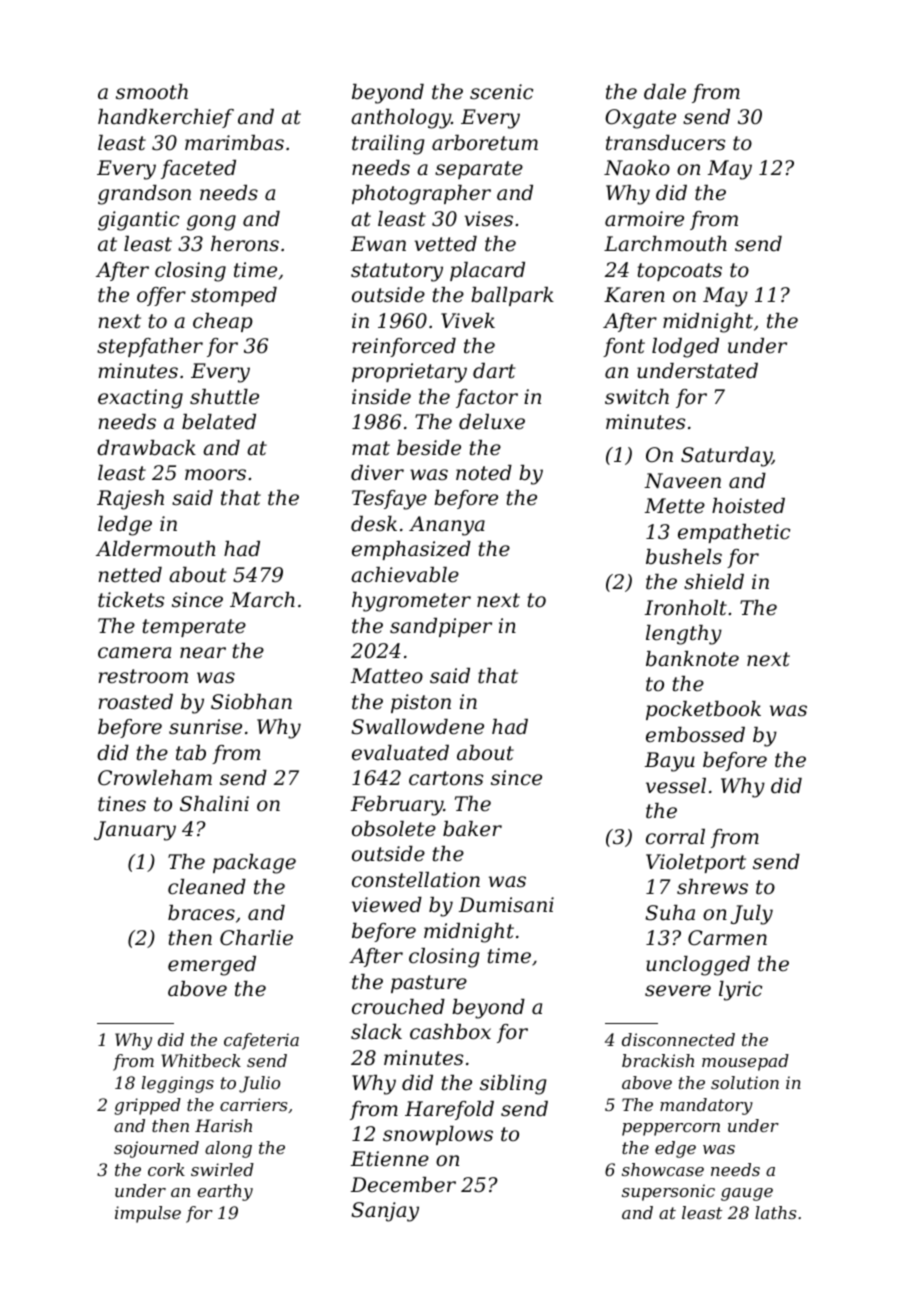 This image has height=1316, width=908. Describe the element at coordinates (685, 348) in the image. I see `lodged` at that location.
